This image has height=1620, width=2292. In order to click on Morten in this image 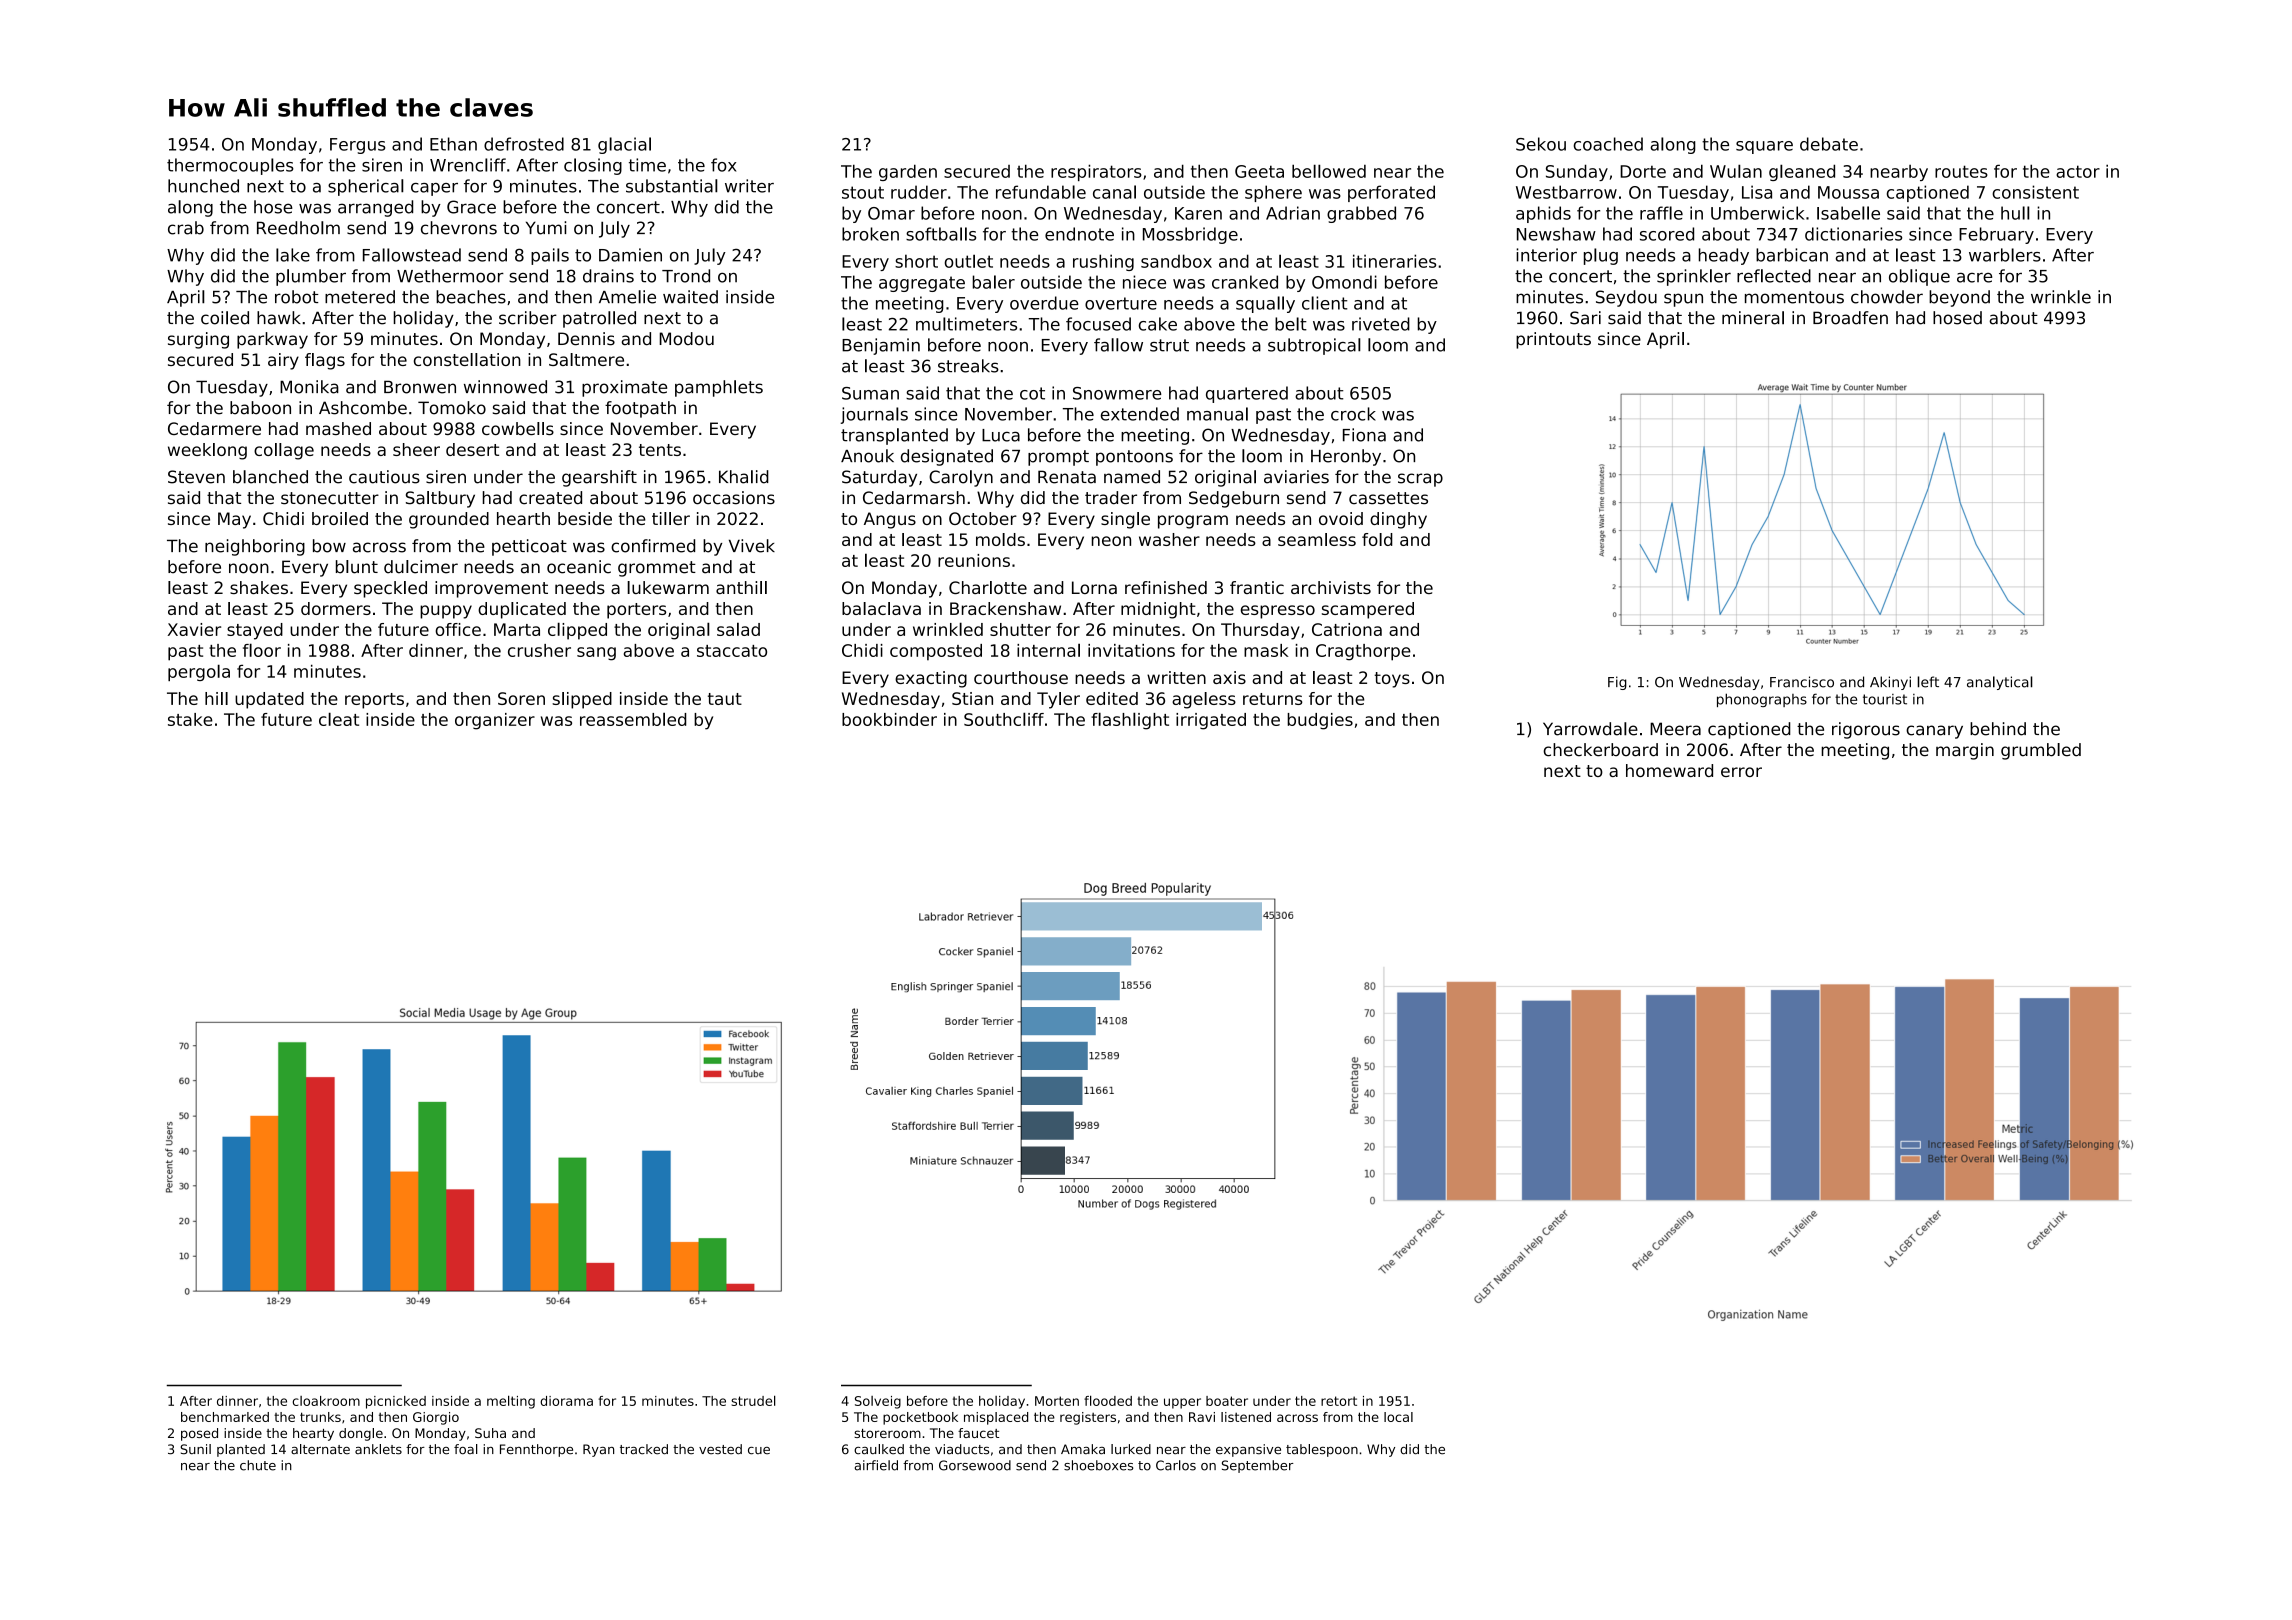, I will do `click(1057, 1401)`.
